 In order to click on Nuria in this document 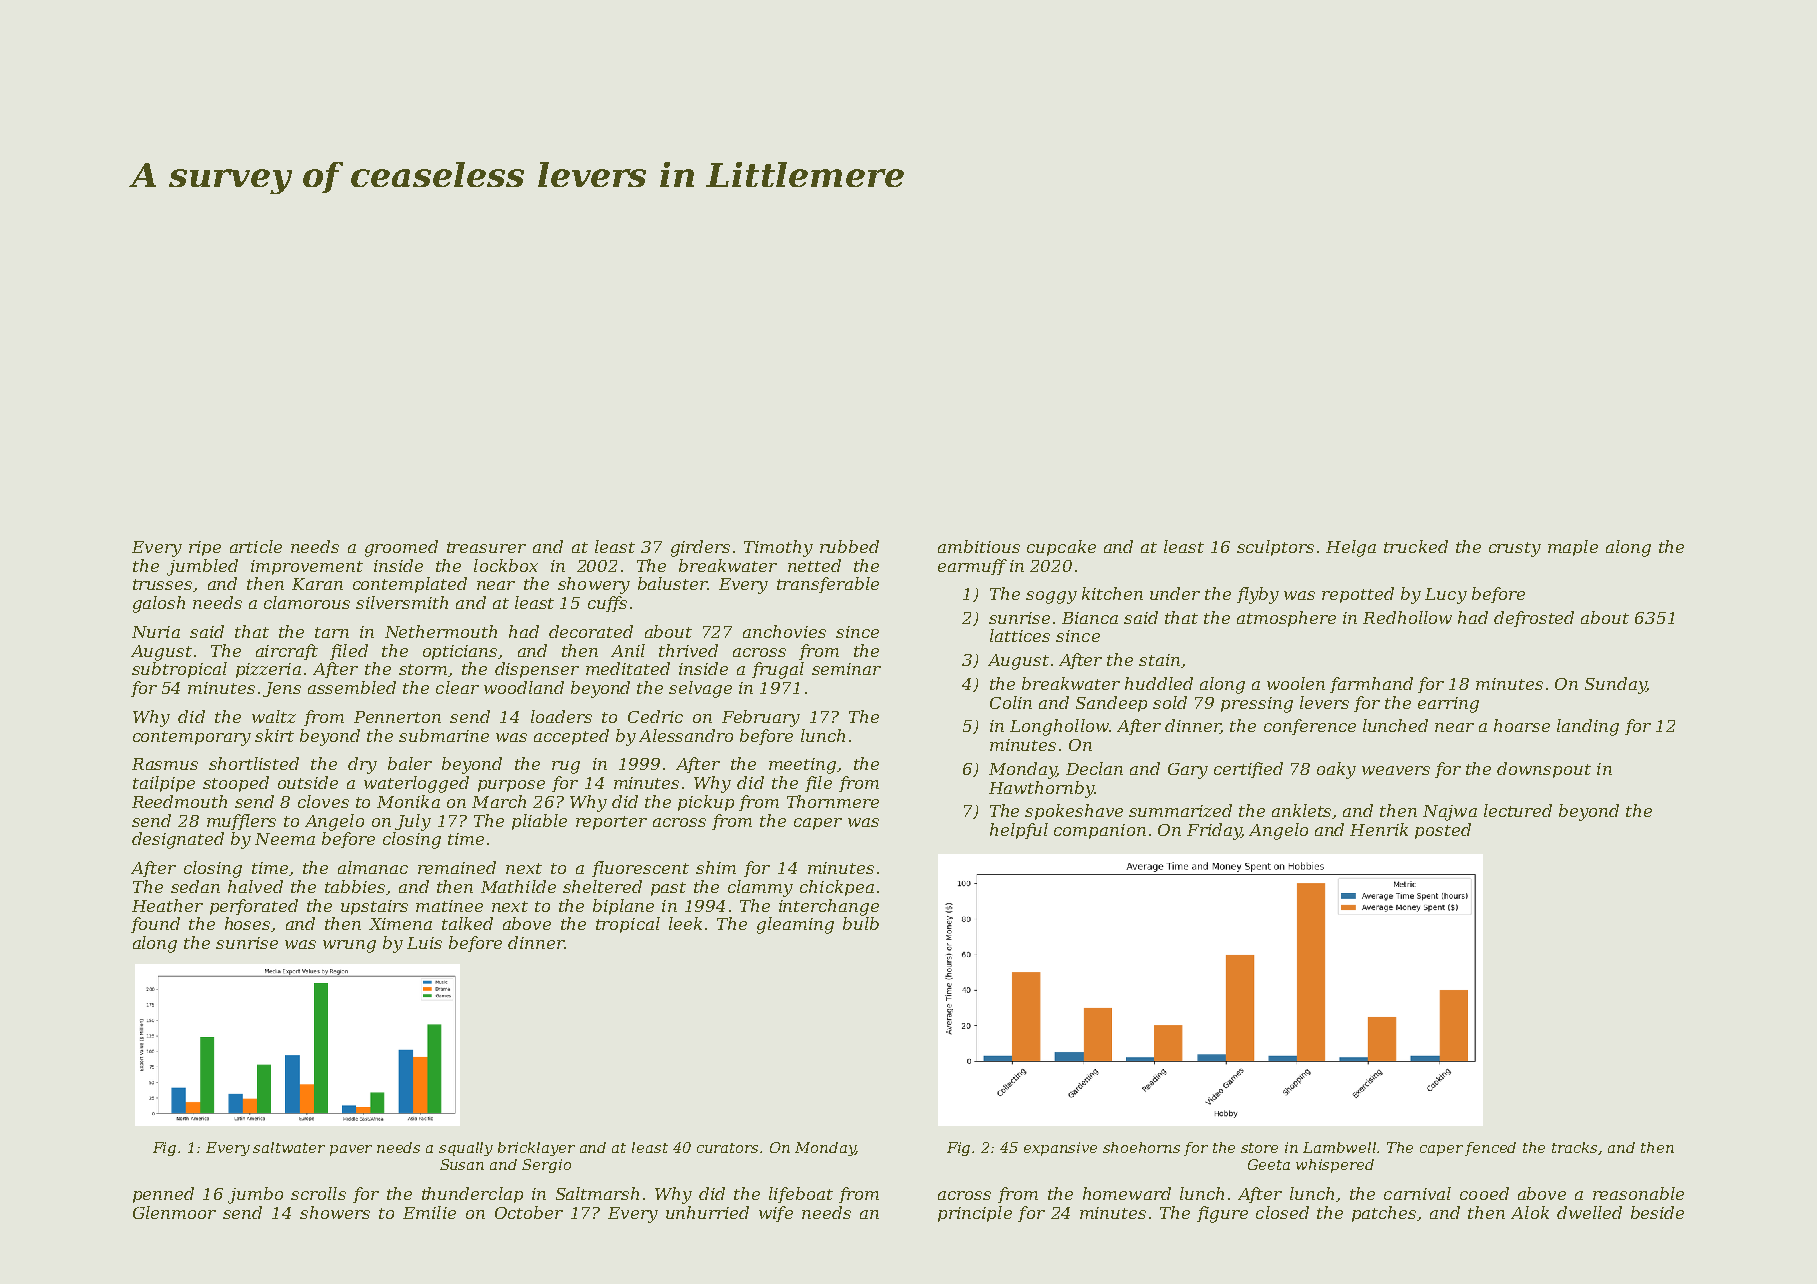, I will do `click(156, 632)`.
